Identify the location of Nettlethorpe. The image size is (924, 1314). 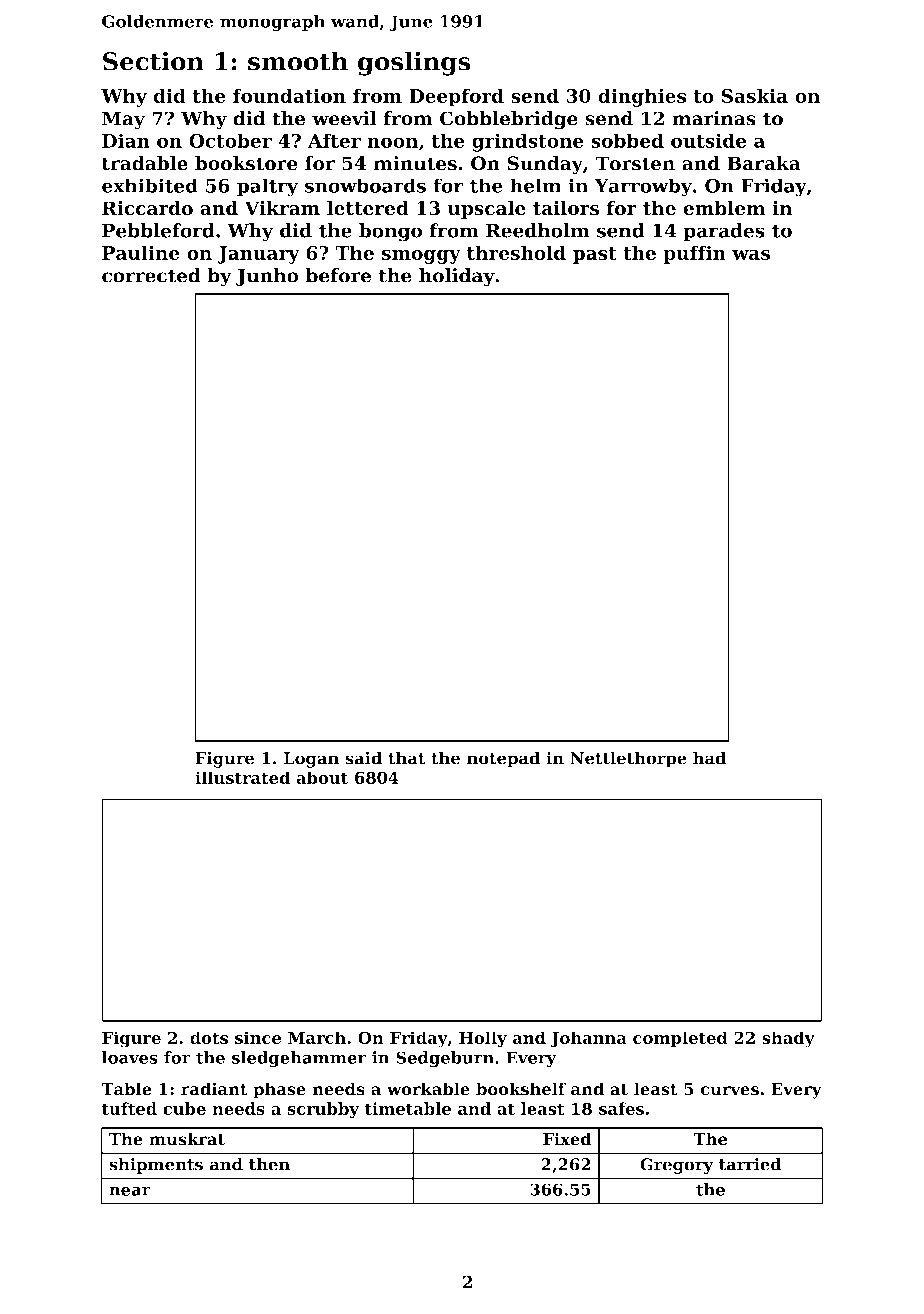
(628, 759).
